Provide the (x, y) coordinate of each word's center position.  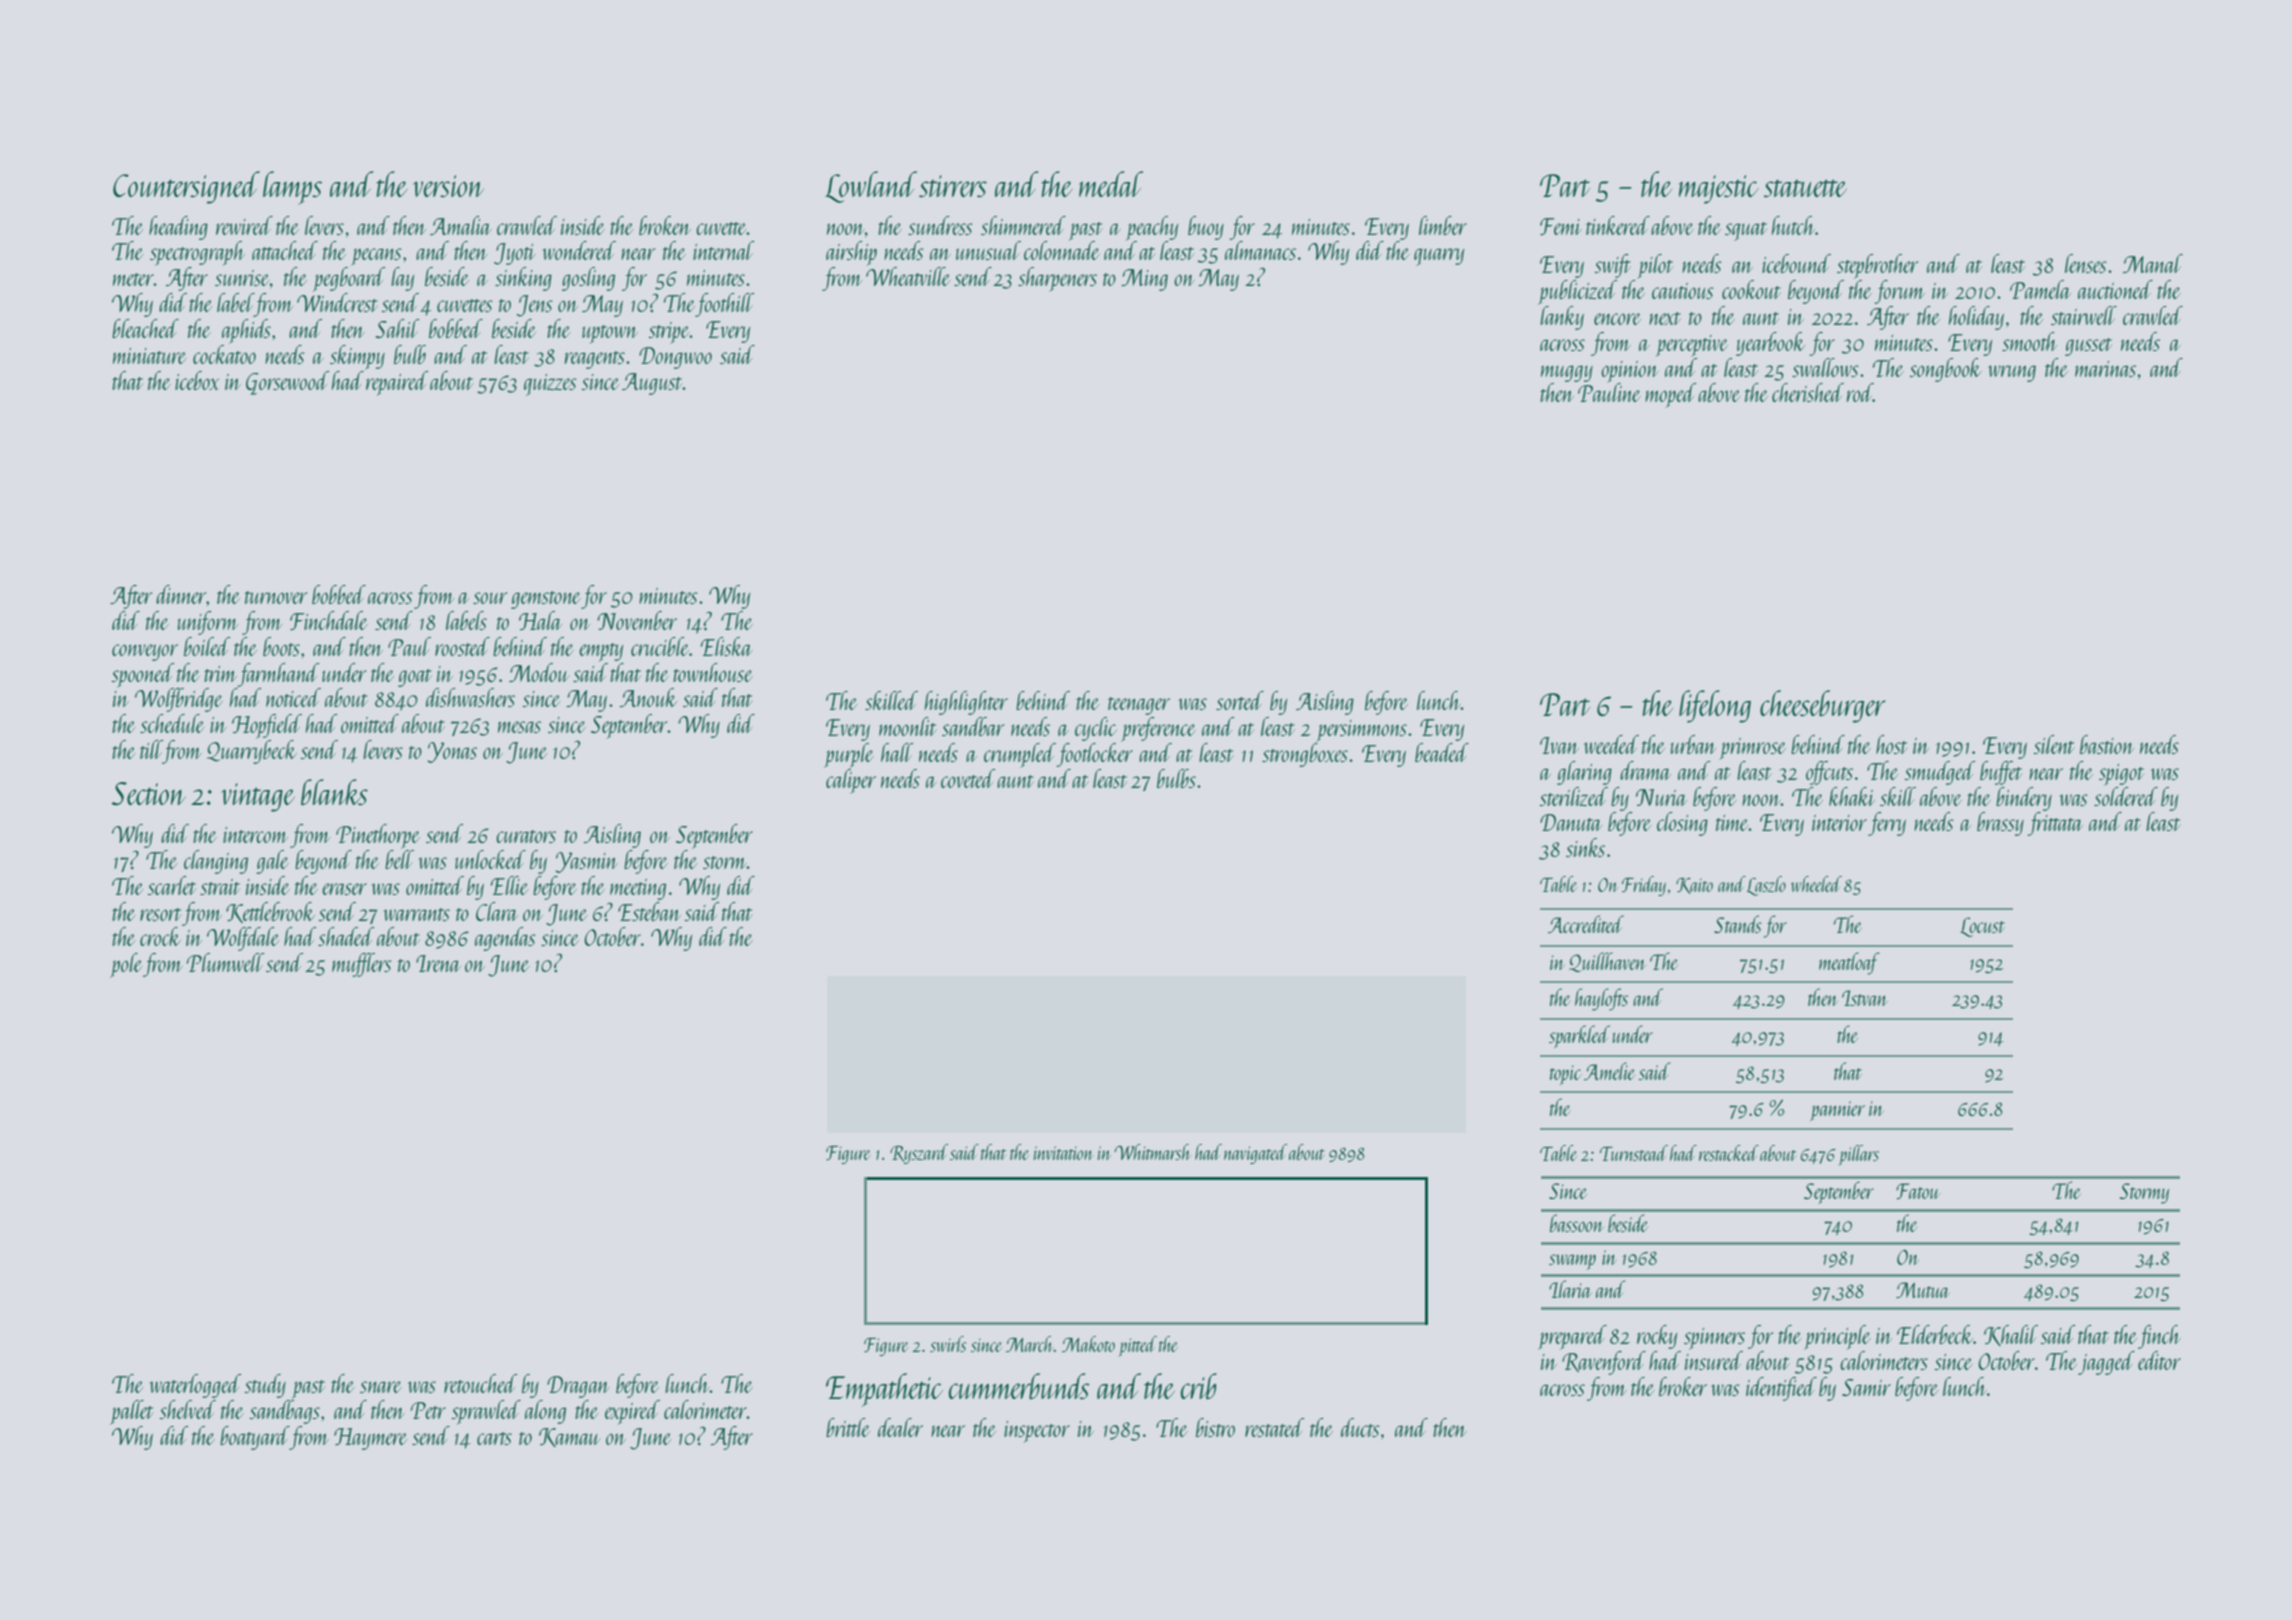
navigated (1255, 1154)
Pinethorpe (378, 836)
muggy (1567, 373)
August (652, 384)
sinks (1585, 847)
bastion (2107, 744)
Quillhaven (1607, 962)
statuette (1805, 188)
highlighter (966, 703)
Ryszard (919, 1154)
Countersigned (186, 187)
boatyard (255, 1438)
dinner (181, 594)
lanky (1562, 318)
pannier (1837, 1111)
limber (1443, 225)
